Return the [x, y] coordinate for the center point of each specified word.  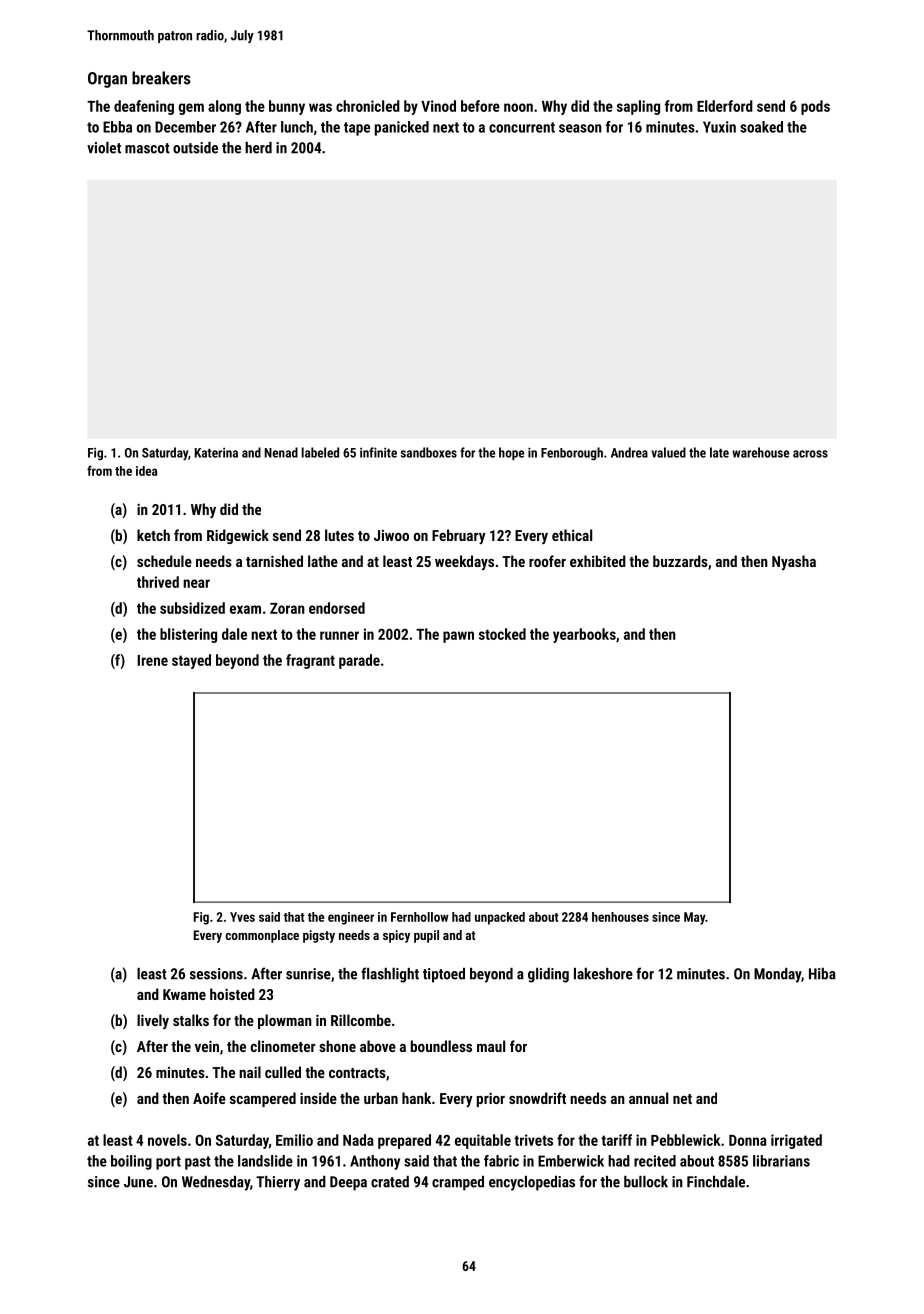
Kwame [184, 994]
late [719, 452]
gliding [548, 975]
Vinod [438, 106]
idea [146, 471]
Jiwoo [391, 535]
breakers [161, 78]
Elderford [725, 106]
